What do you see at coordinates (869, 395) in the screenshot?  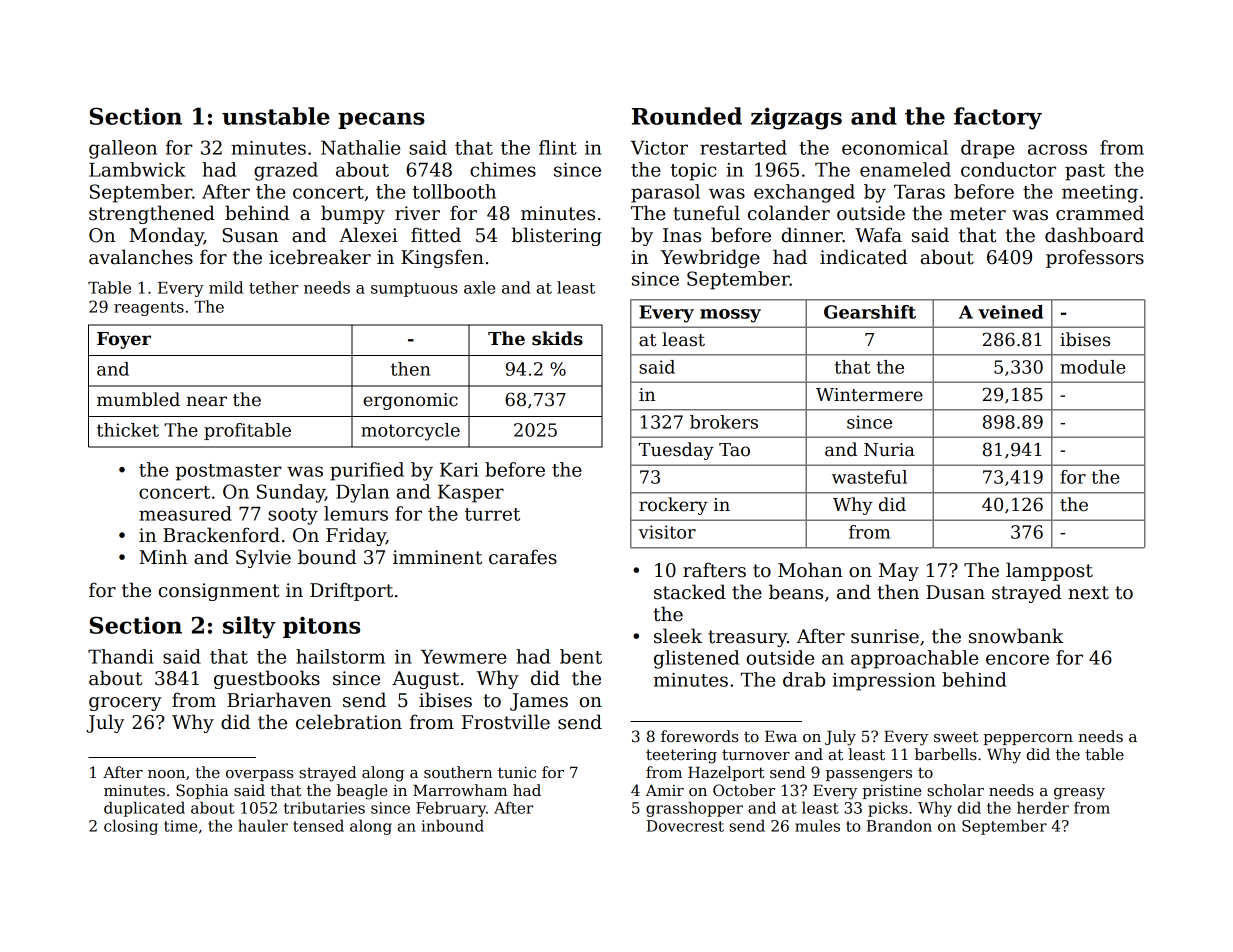 I see `Wintermere` at bounding box center [869, 395].
